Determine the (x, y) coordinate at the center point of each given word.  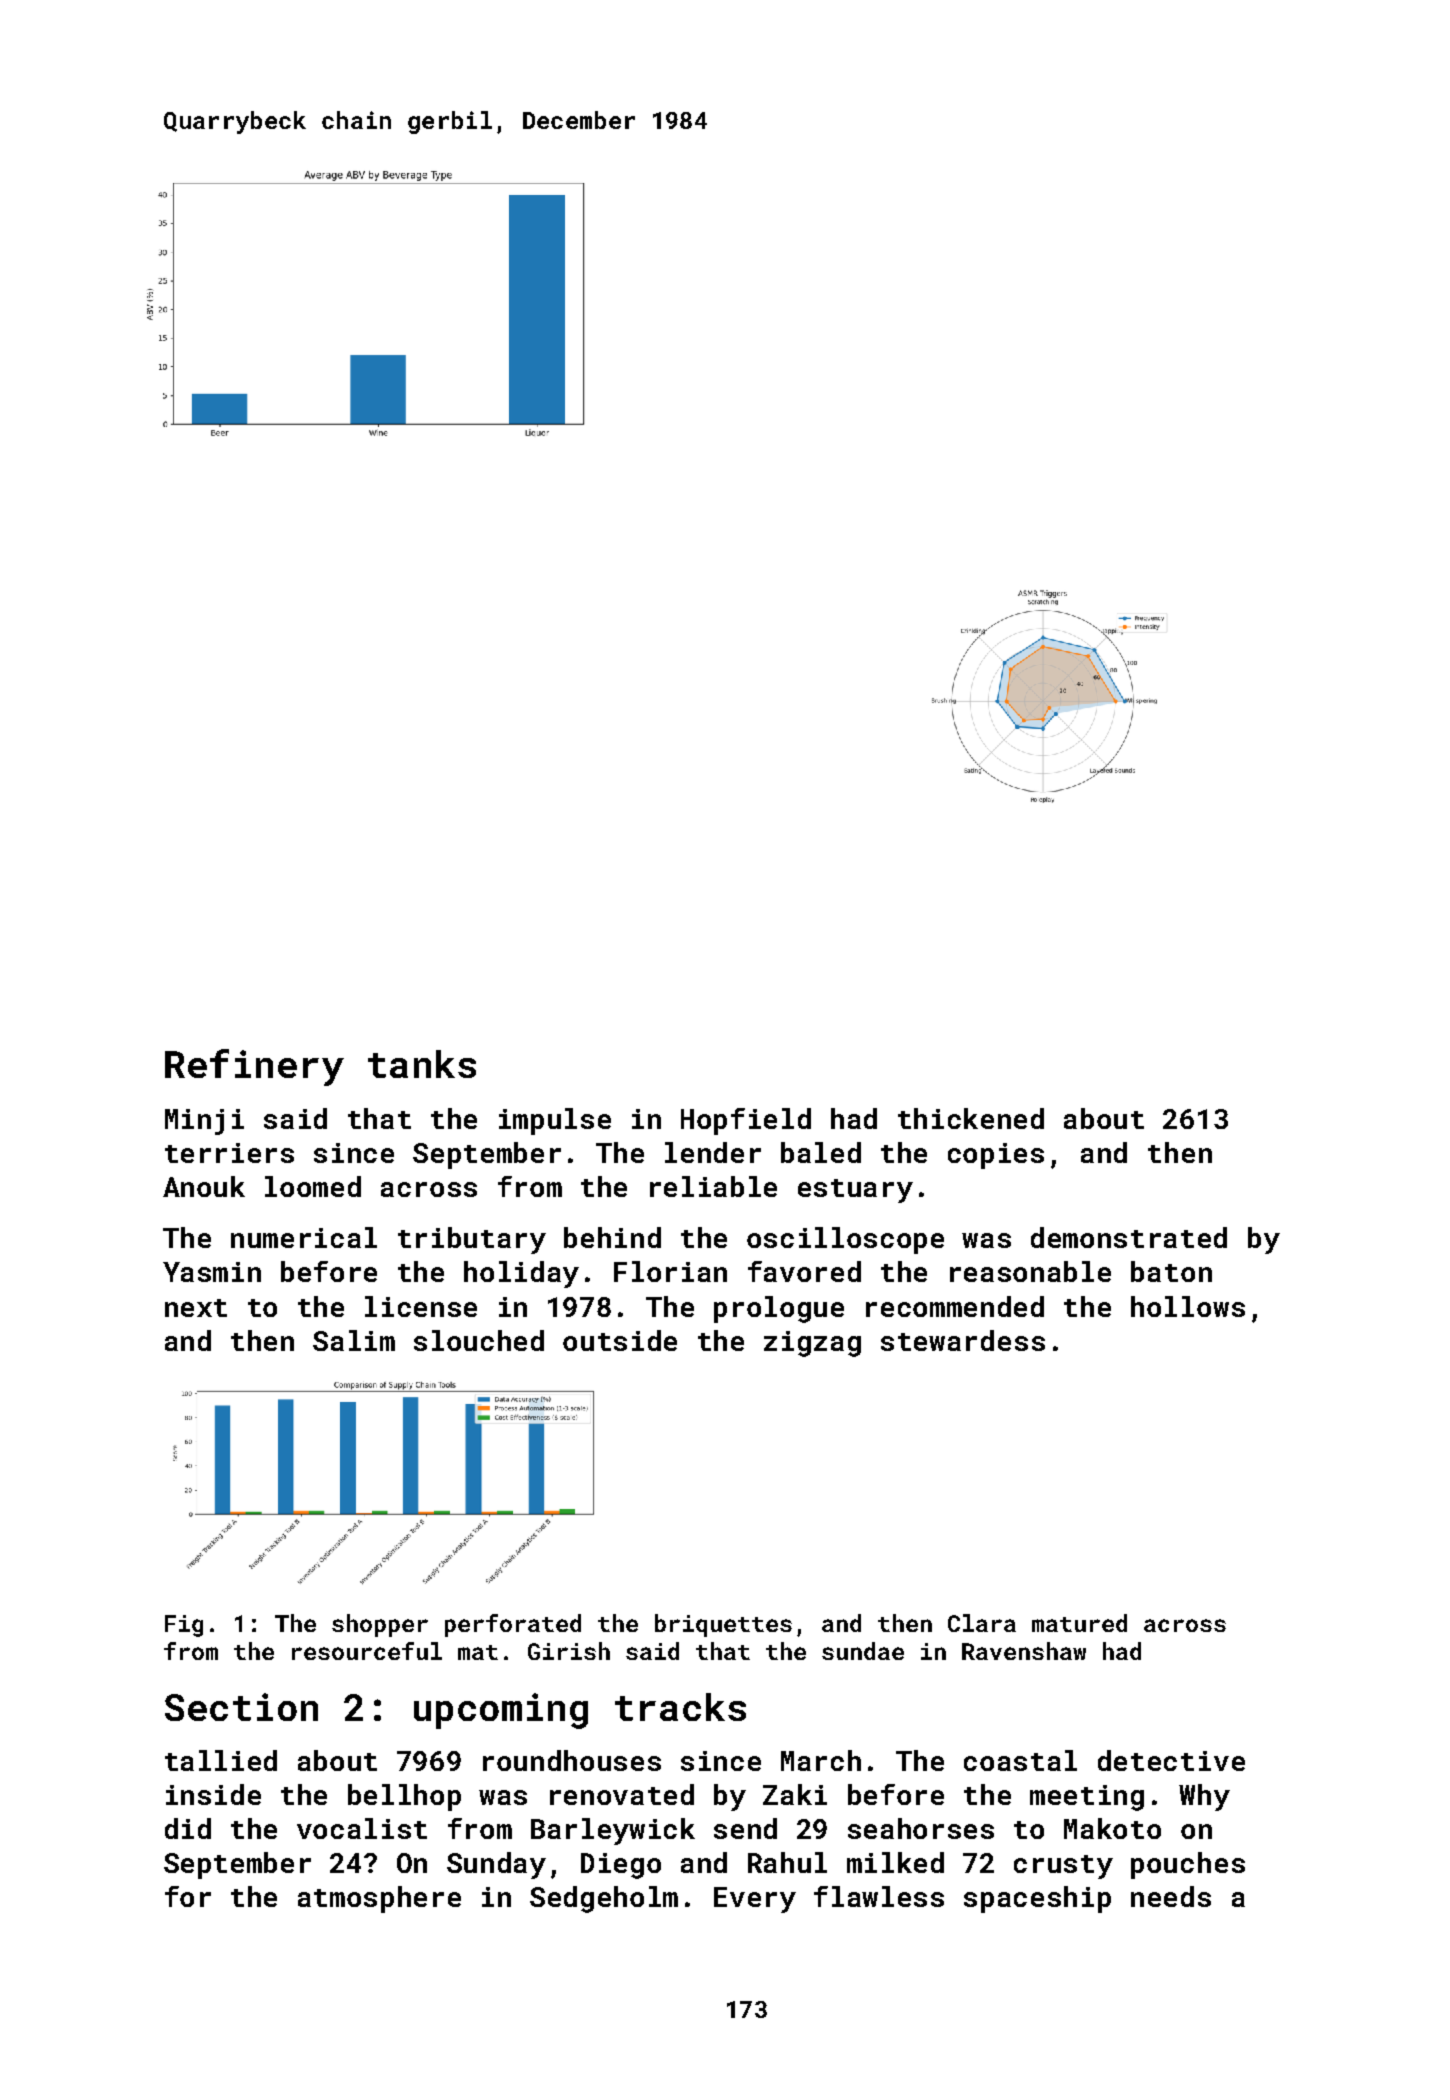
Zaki (795, 1794)
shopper (380, 1625)
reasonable (1030, 1271)
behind (612, 1237)
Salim (354, 1340)
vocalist (362, 1828)
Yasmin (212, 1272)
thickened (971, 1118)
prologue (779, 1309)
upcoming (501, 1711)
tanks (422, 1064)
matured (1079, 1623)
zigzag (812, 1344)
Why (1204, 1797)
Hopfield (746, 1121)
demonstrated (1129, 1237)
